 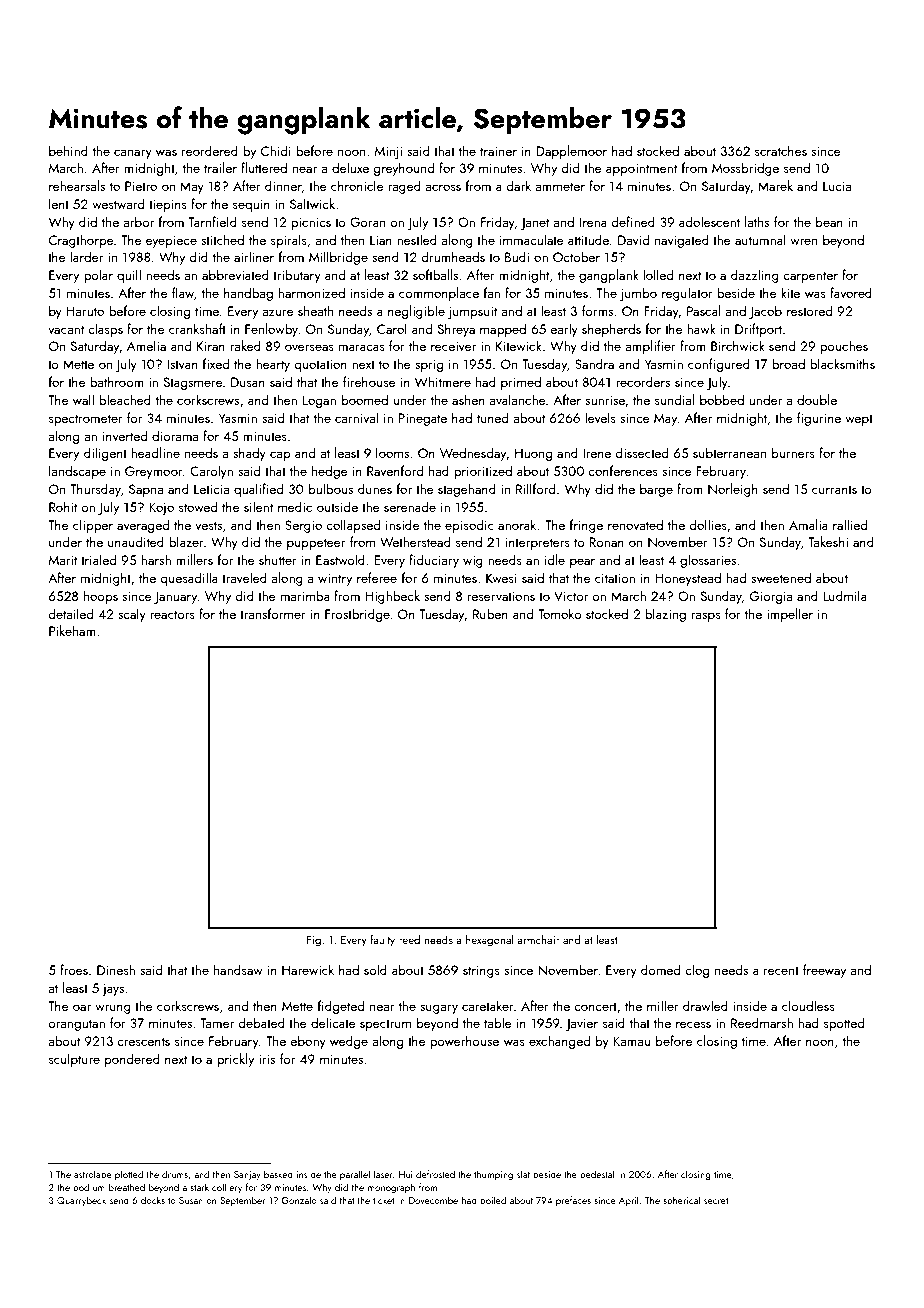 What do you see at coordinates (790, 615) in the page?
I see `impeller` at bounding box center [790, 615].
